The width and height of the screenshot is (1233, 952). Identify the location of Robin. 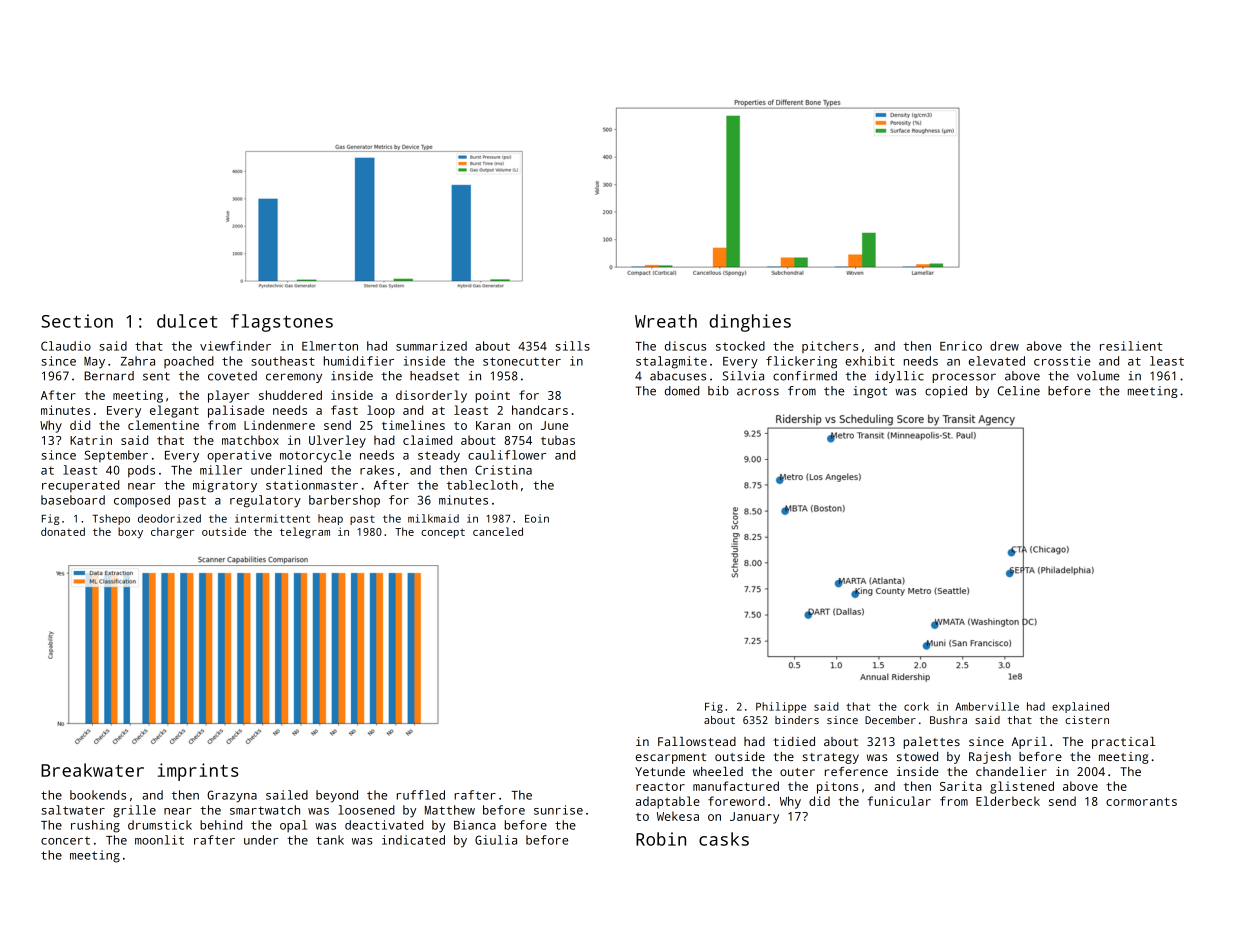
(661, 839).
